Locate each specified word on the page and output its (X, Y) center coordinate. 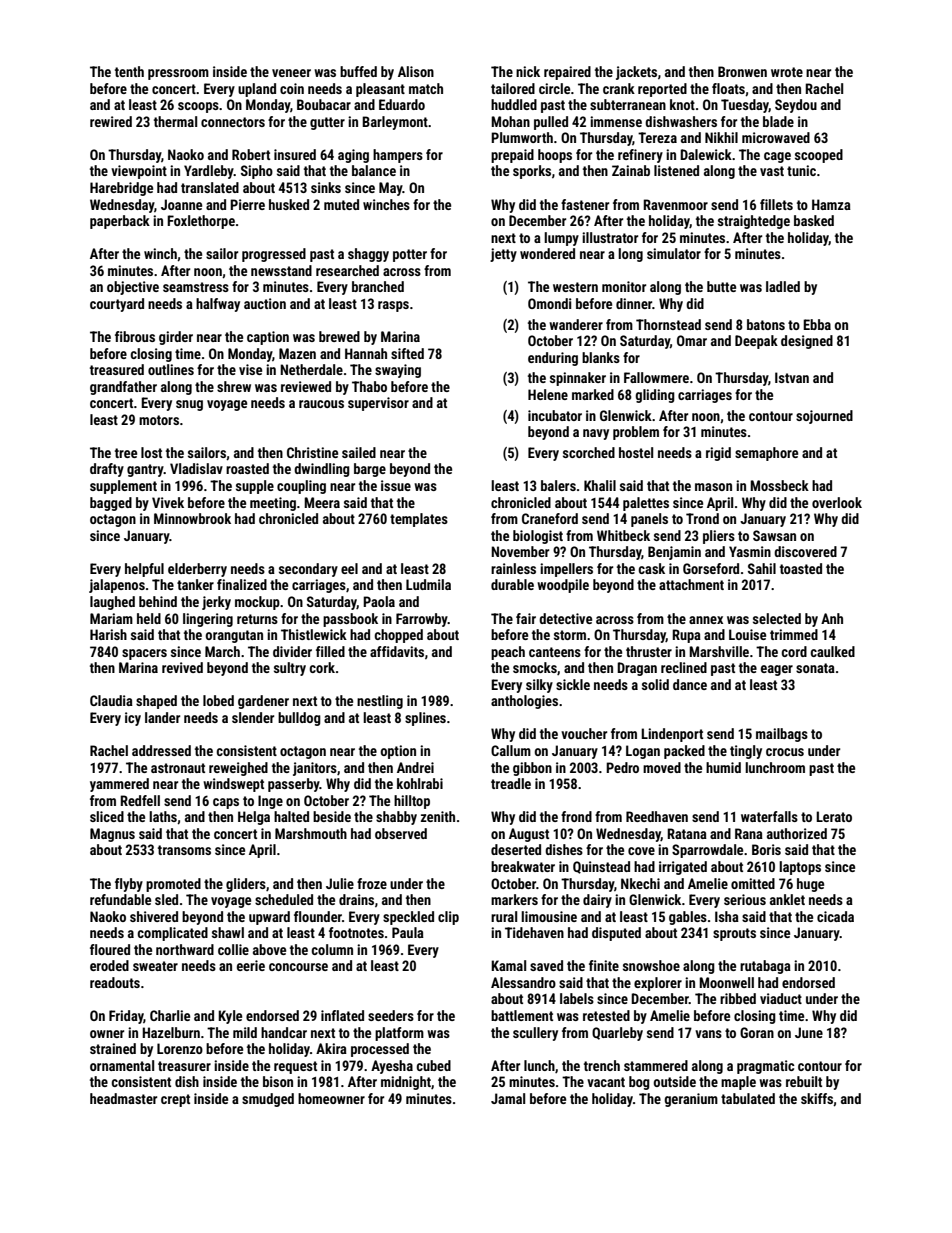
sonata (815, 668)
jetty (503, 255)
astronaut (178, 768)
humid (723, 767)
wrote (787, 72)
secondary (308, 570)
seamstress (196, 287)
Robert (251, 154)
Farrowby (422, 620)
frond (576, 816)
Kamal (508, 965)
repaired (567, 73)
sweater (155, 966)
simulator (674, 253)
